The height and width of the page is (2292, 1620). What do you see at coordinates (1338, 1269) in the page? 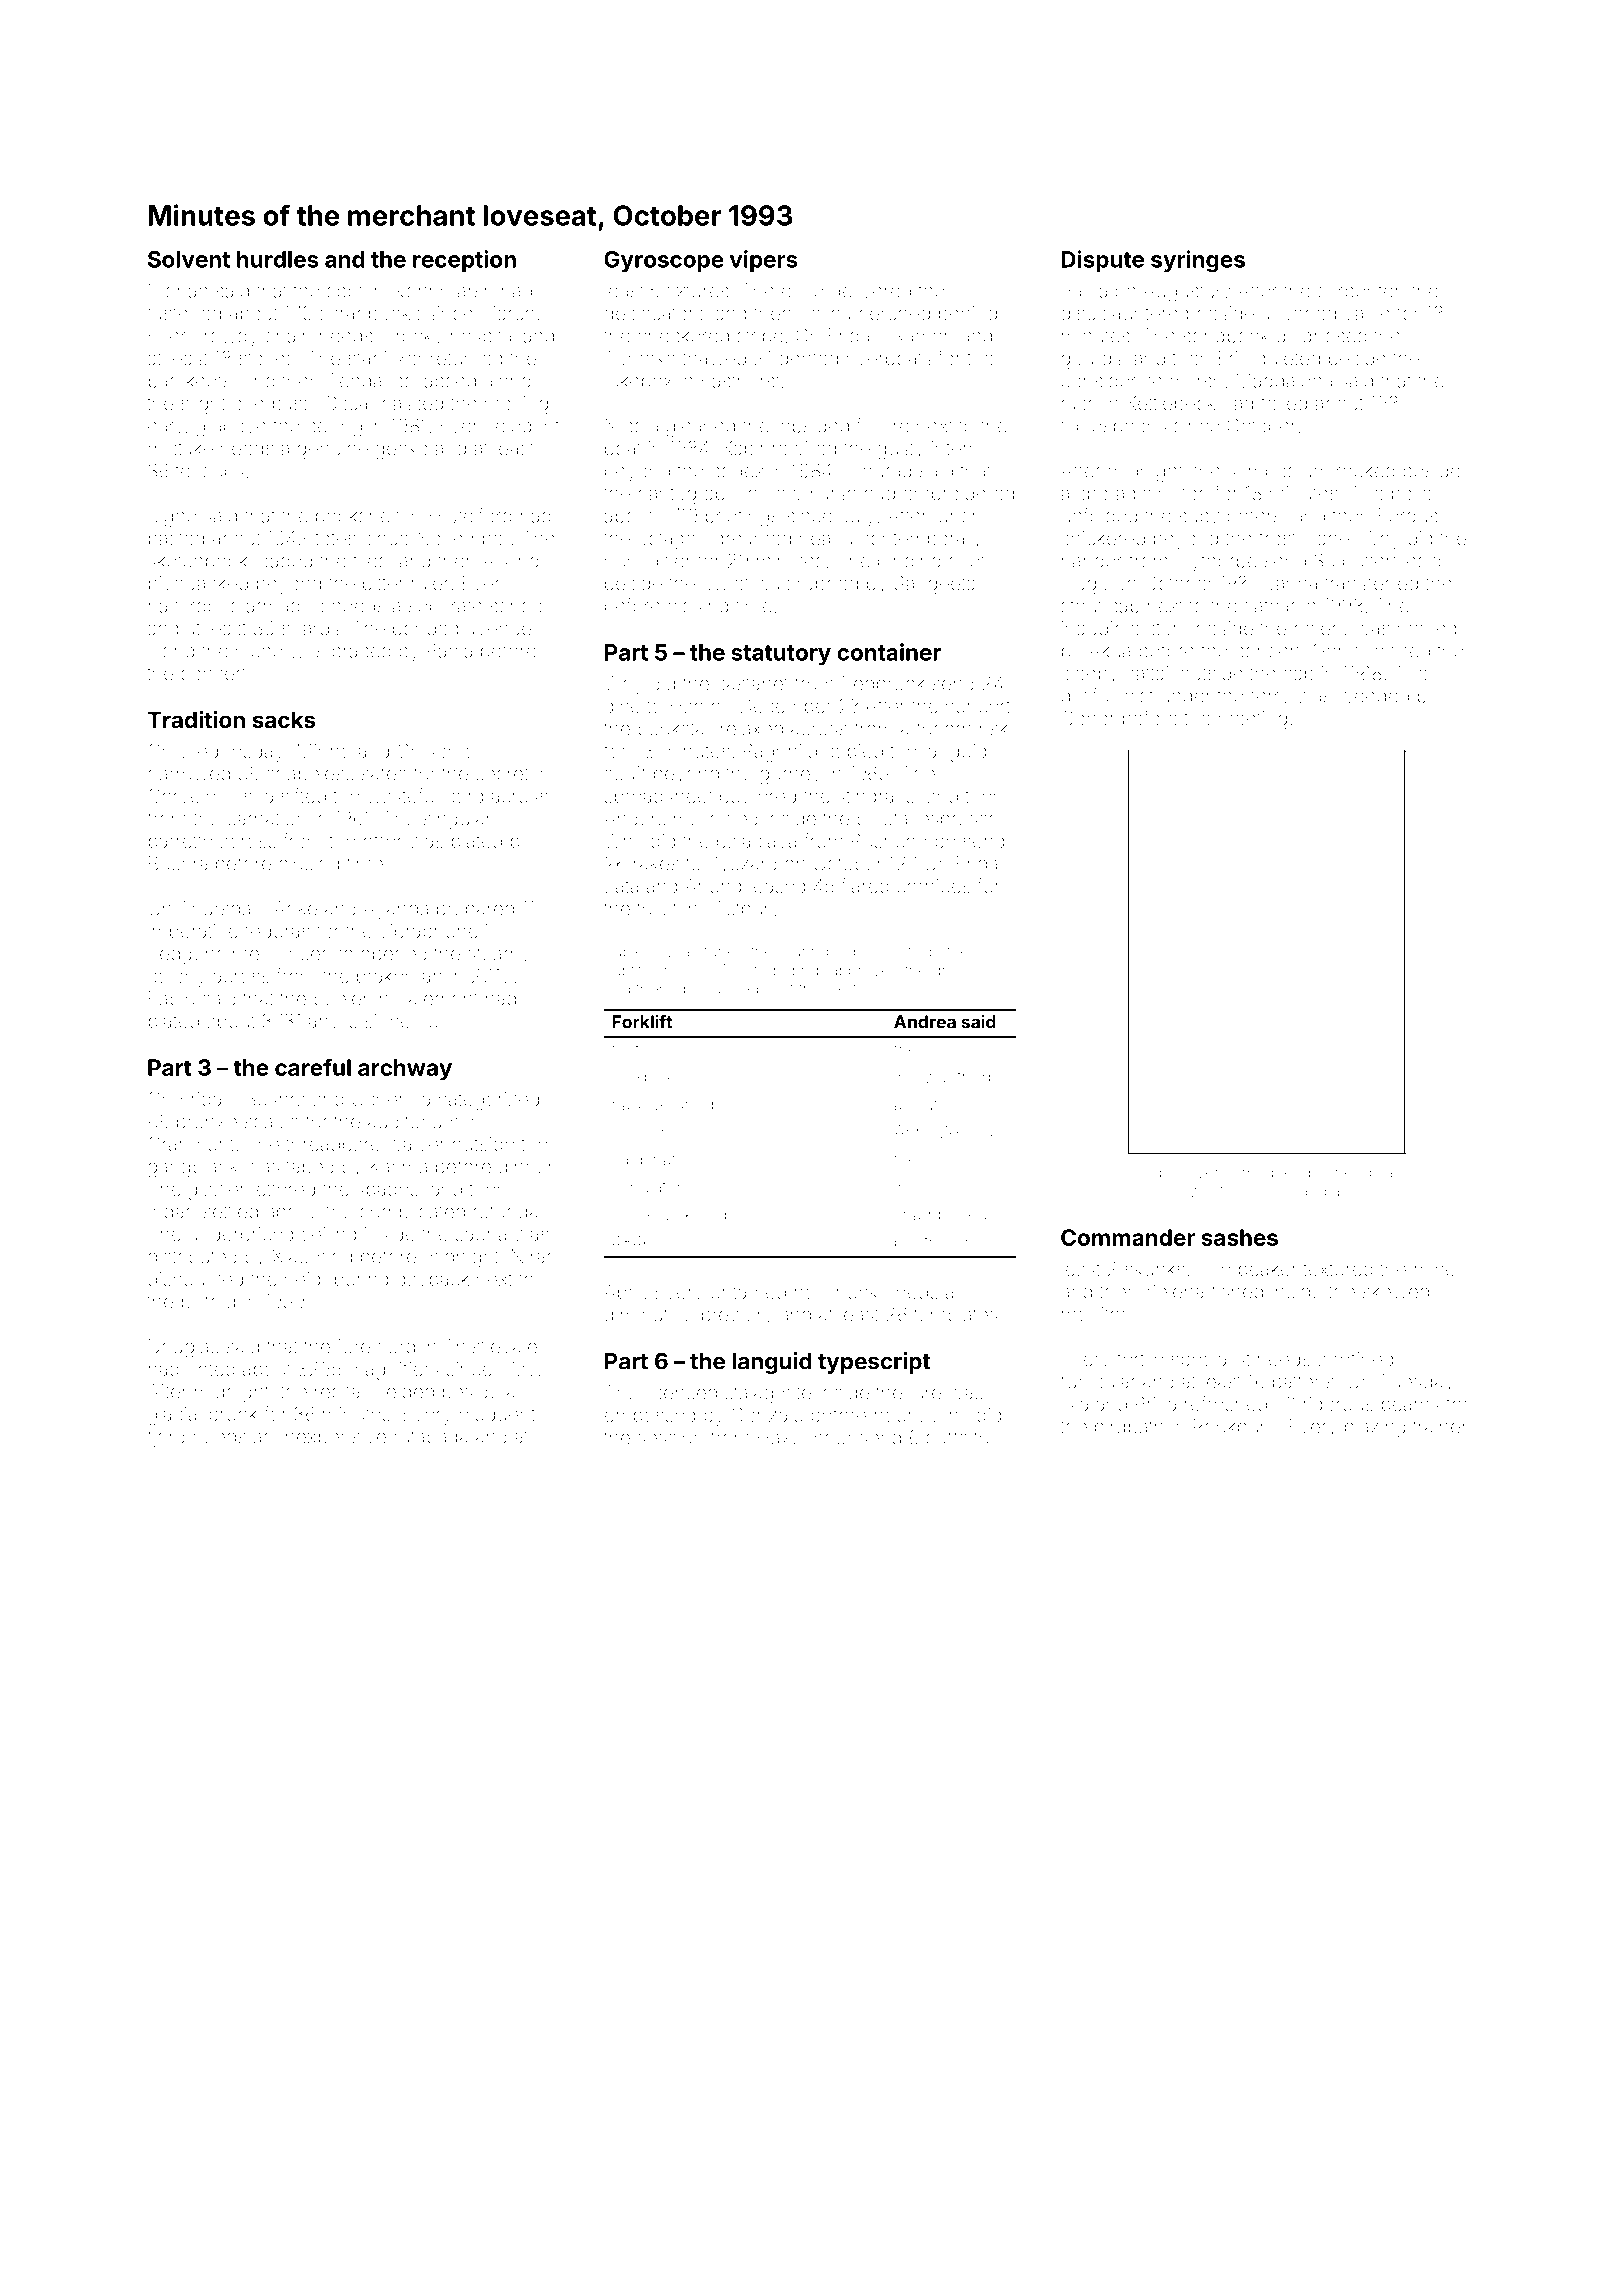
I see `textured` at bounding box center [1338, 1269].
